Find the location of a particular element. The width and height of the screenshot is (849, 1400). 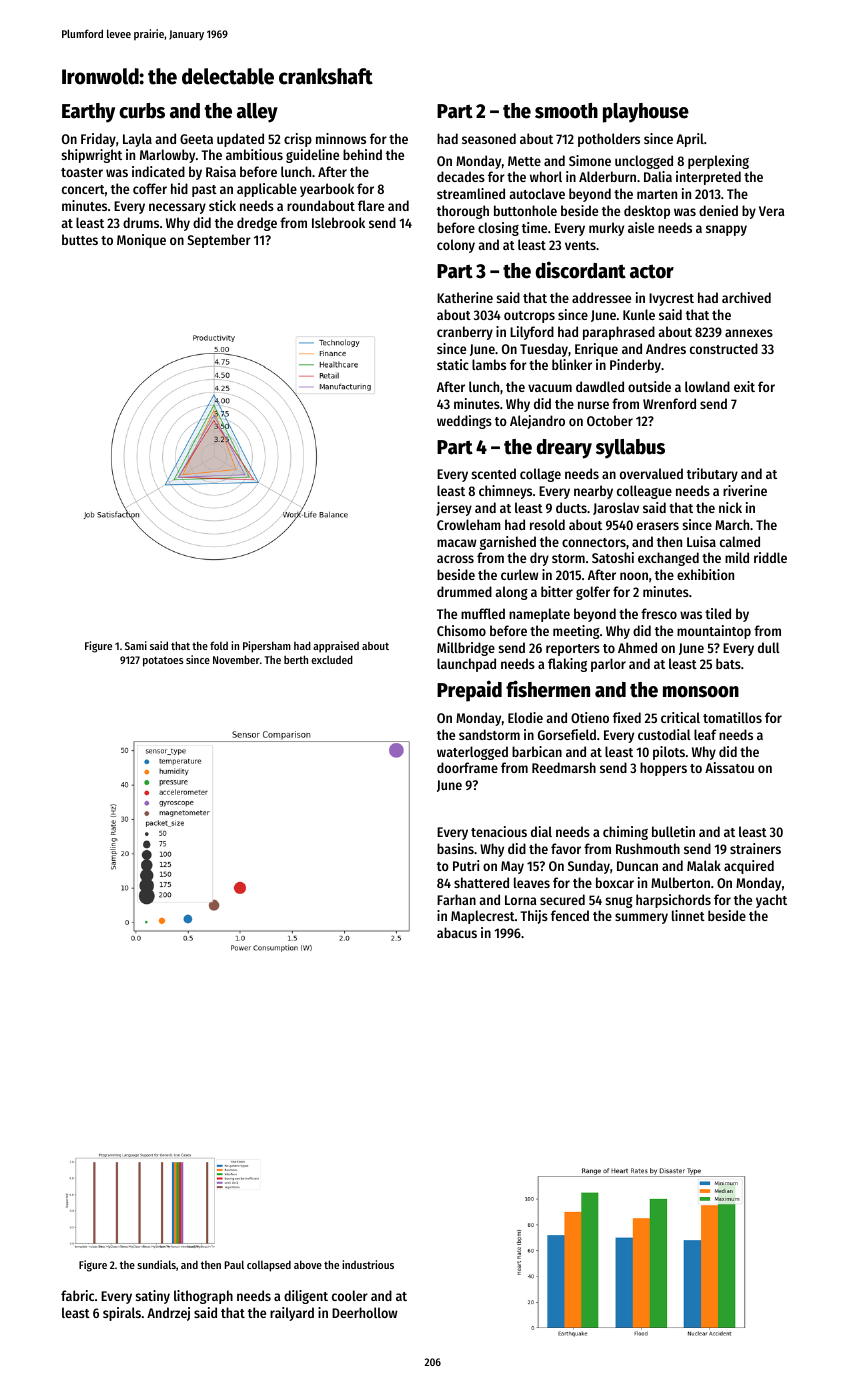

Paul is located at coordinates (234, 1264).
